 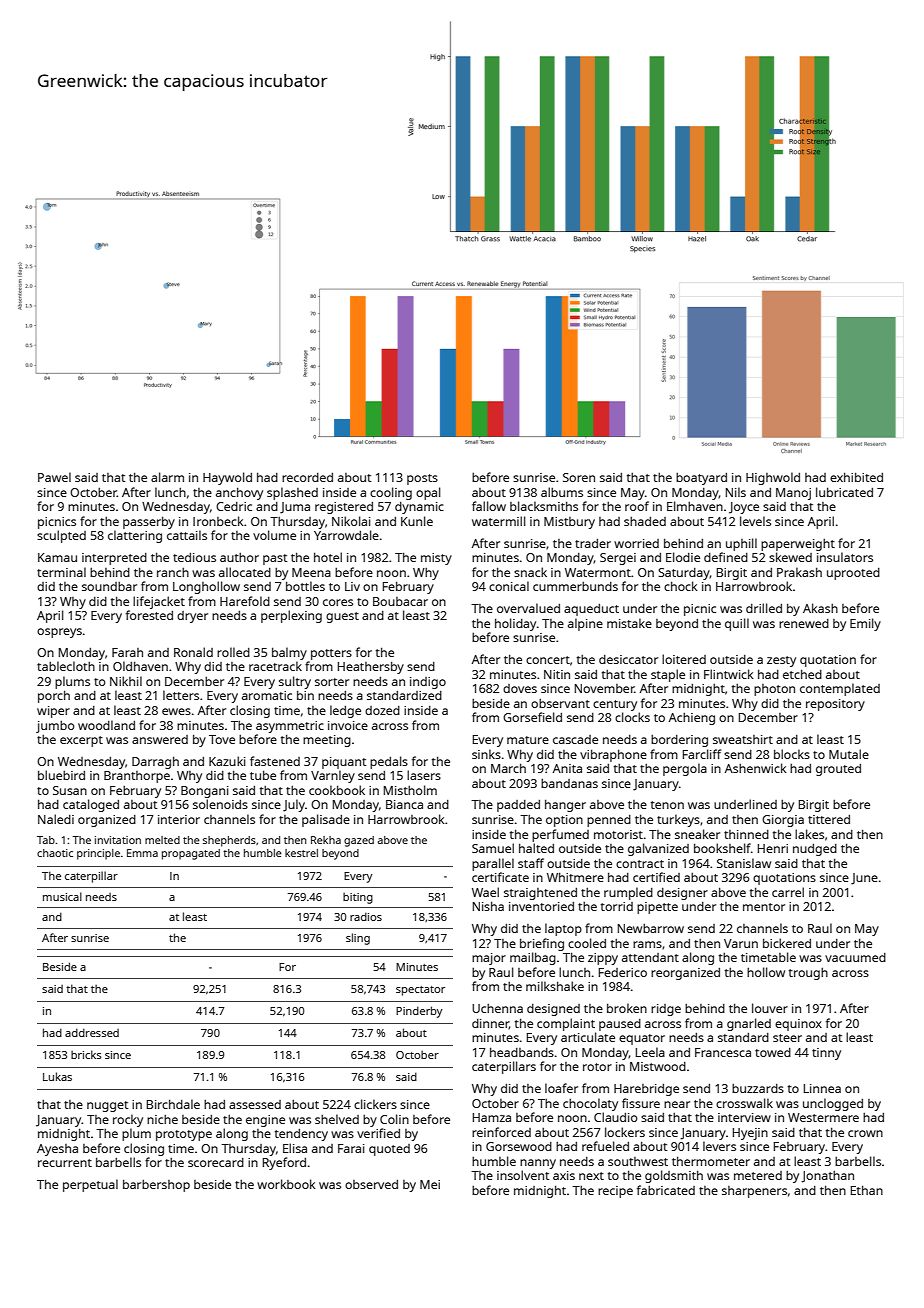 What do you see at coordinates (173, 1104) in the screenshot?
I see `Birchdale` at bounding box center [173, 1104].
